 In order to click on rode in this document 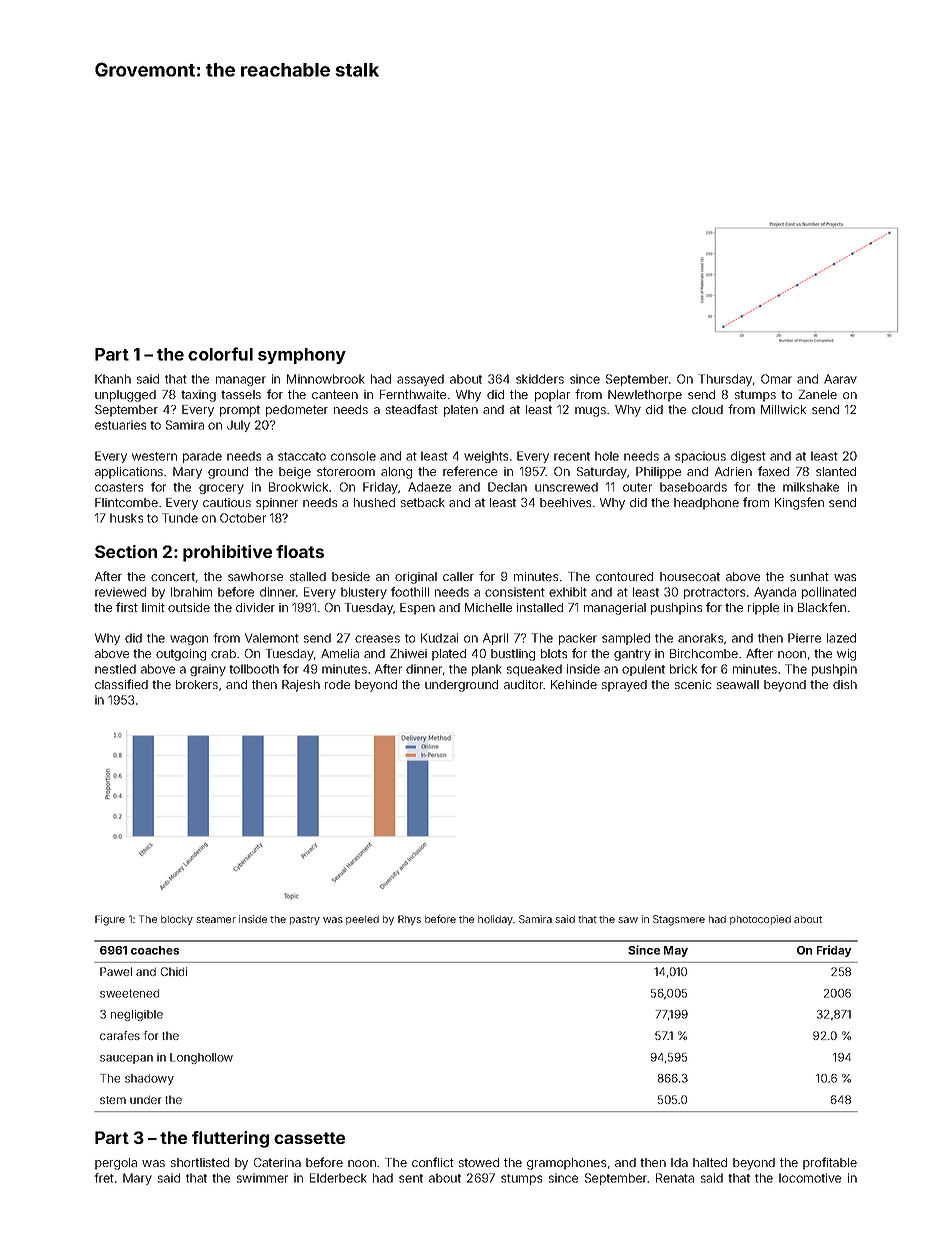, I will do `click(337, 684)`.
